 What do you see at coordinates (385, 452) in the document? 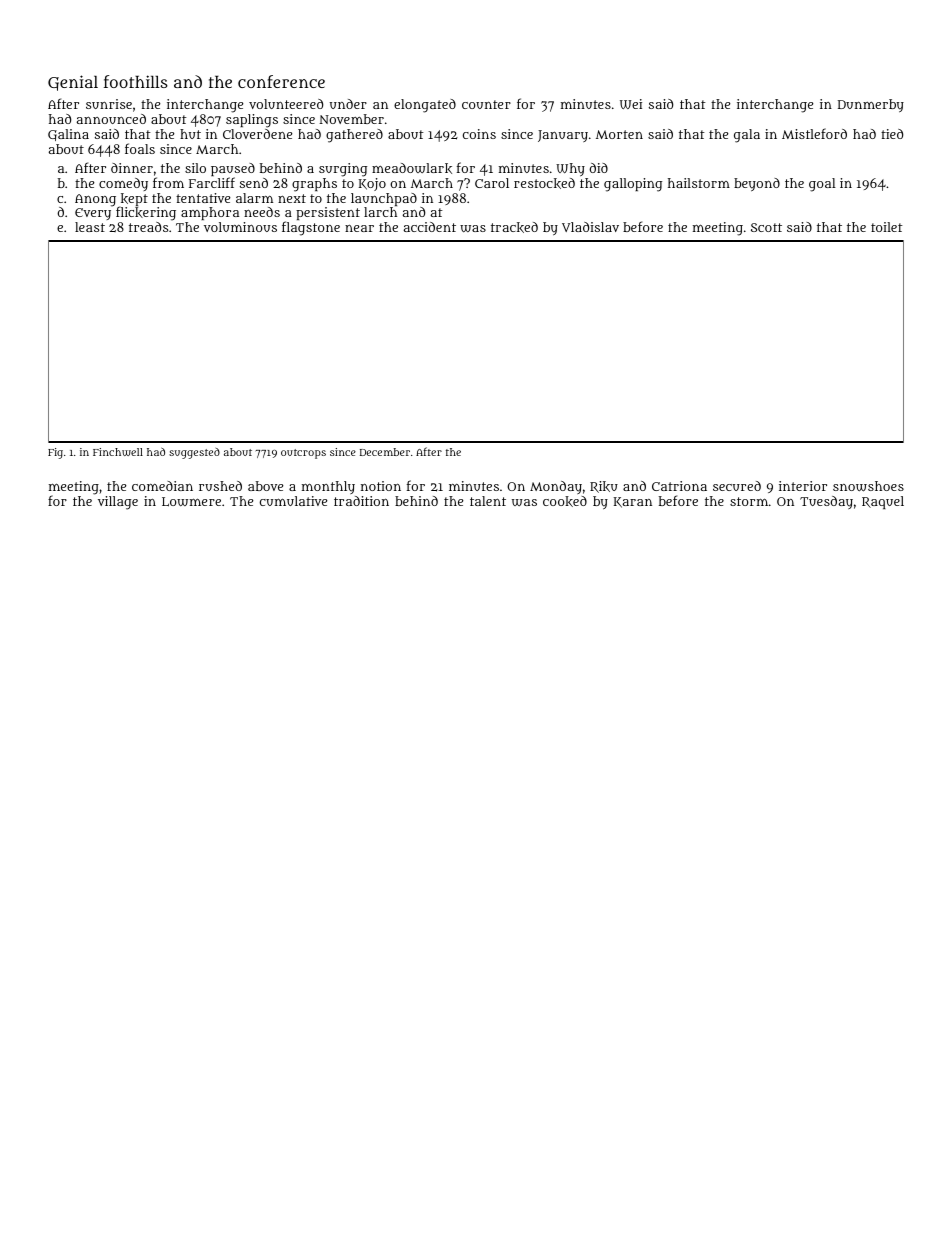
I see `December` at bounding box center [385, 452].
